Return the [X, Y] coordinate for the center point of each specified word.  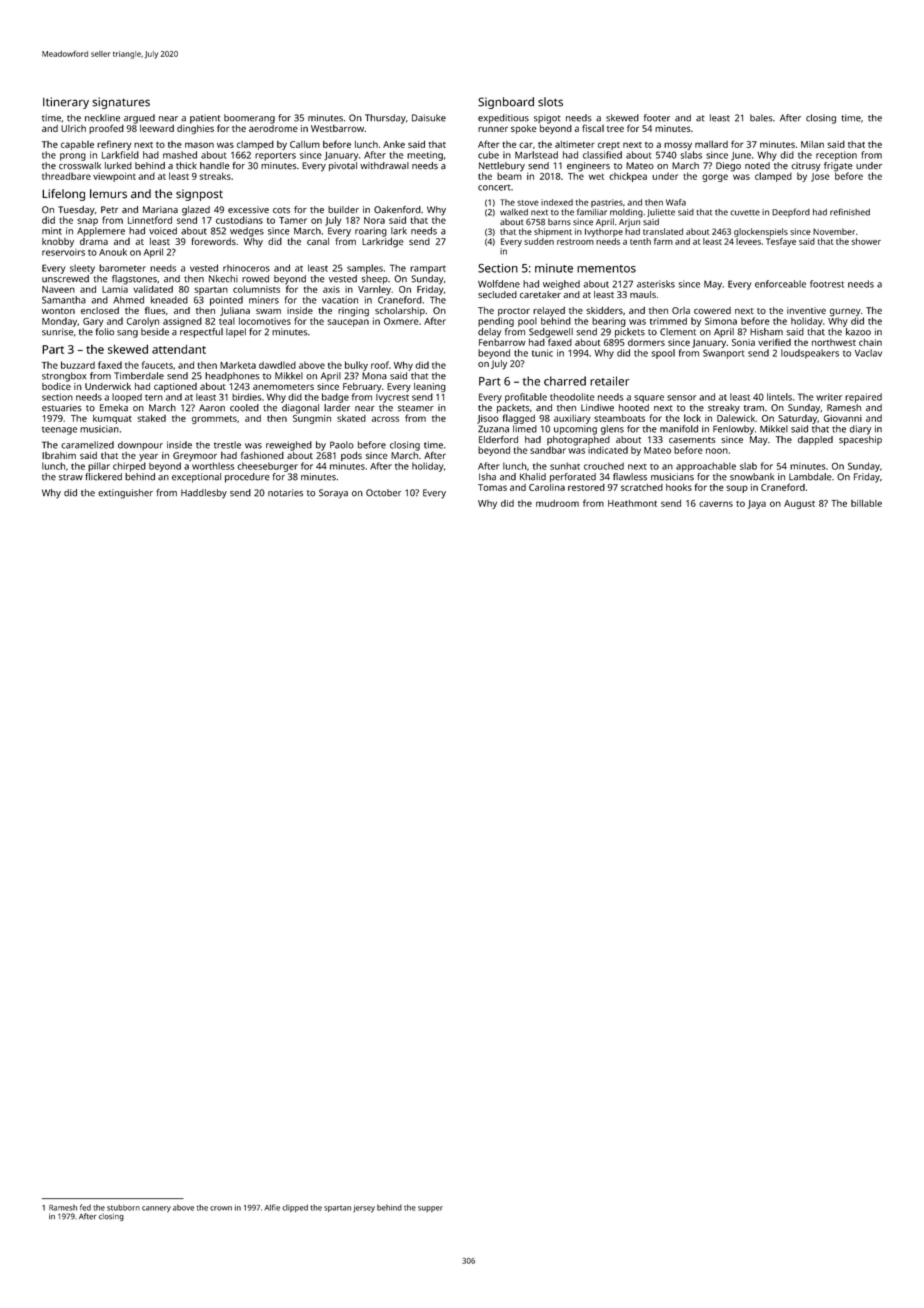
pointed [226, 301]
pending [496, 322]
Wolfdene [499, 284]
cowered [712, 310]
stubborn [123, 1207]
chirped [129, 467]
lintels [779, 397]
